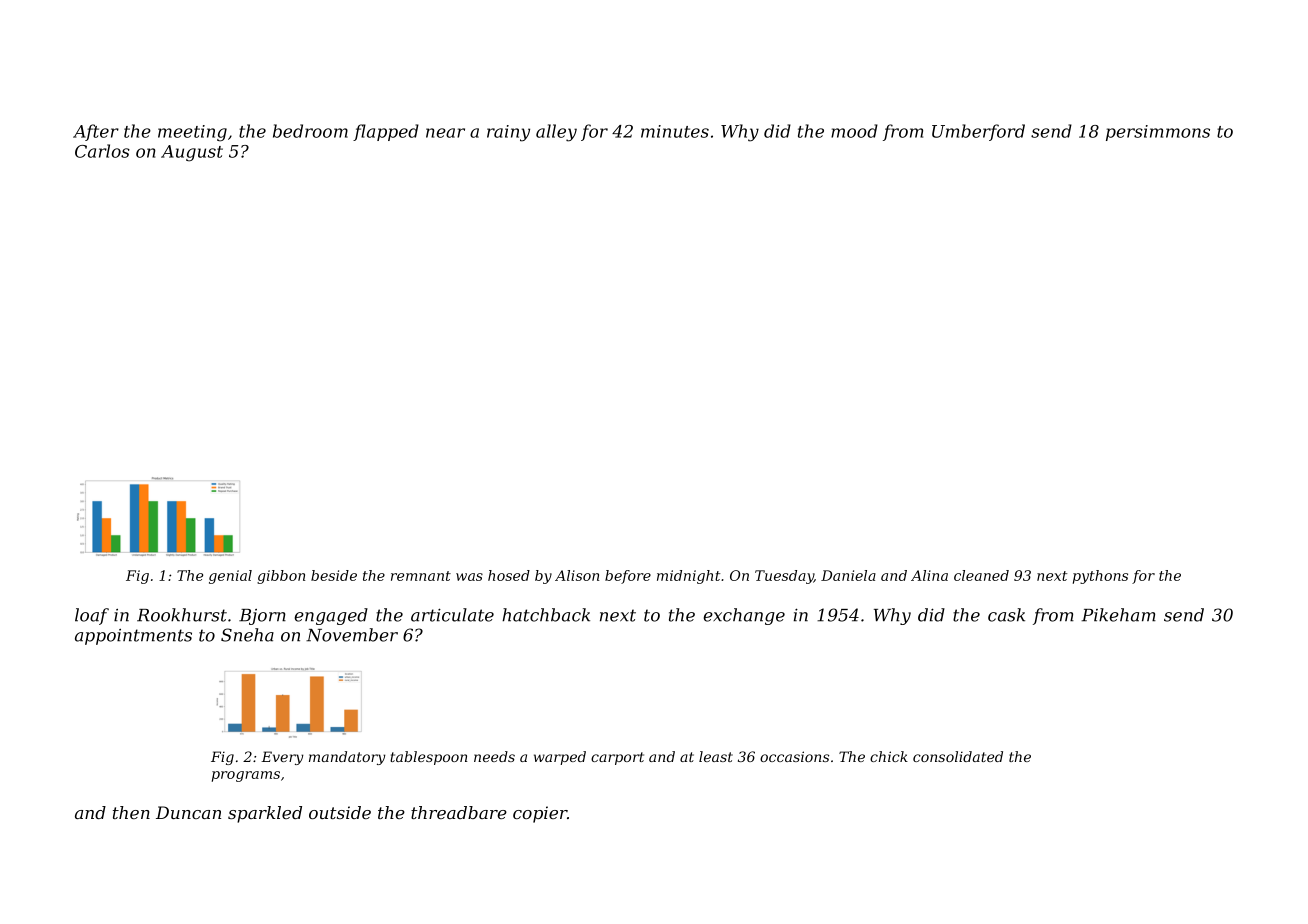  I want to click on copier, so click(540, 814).
